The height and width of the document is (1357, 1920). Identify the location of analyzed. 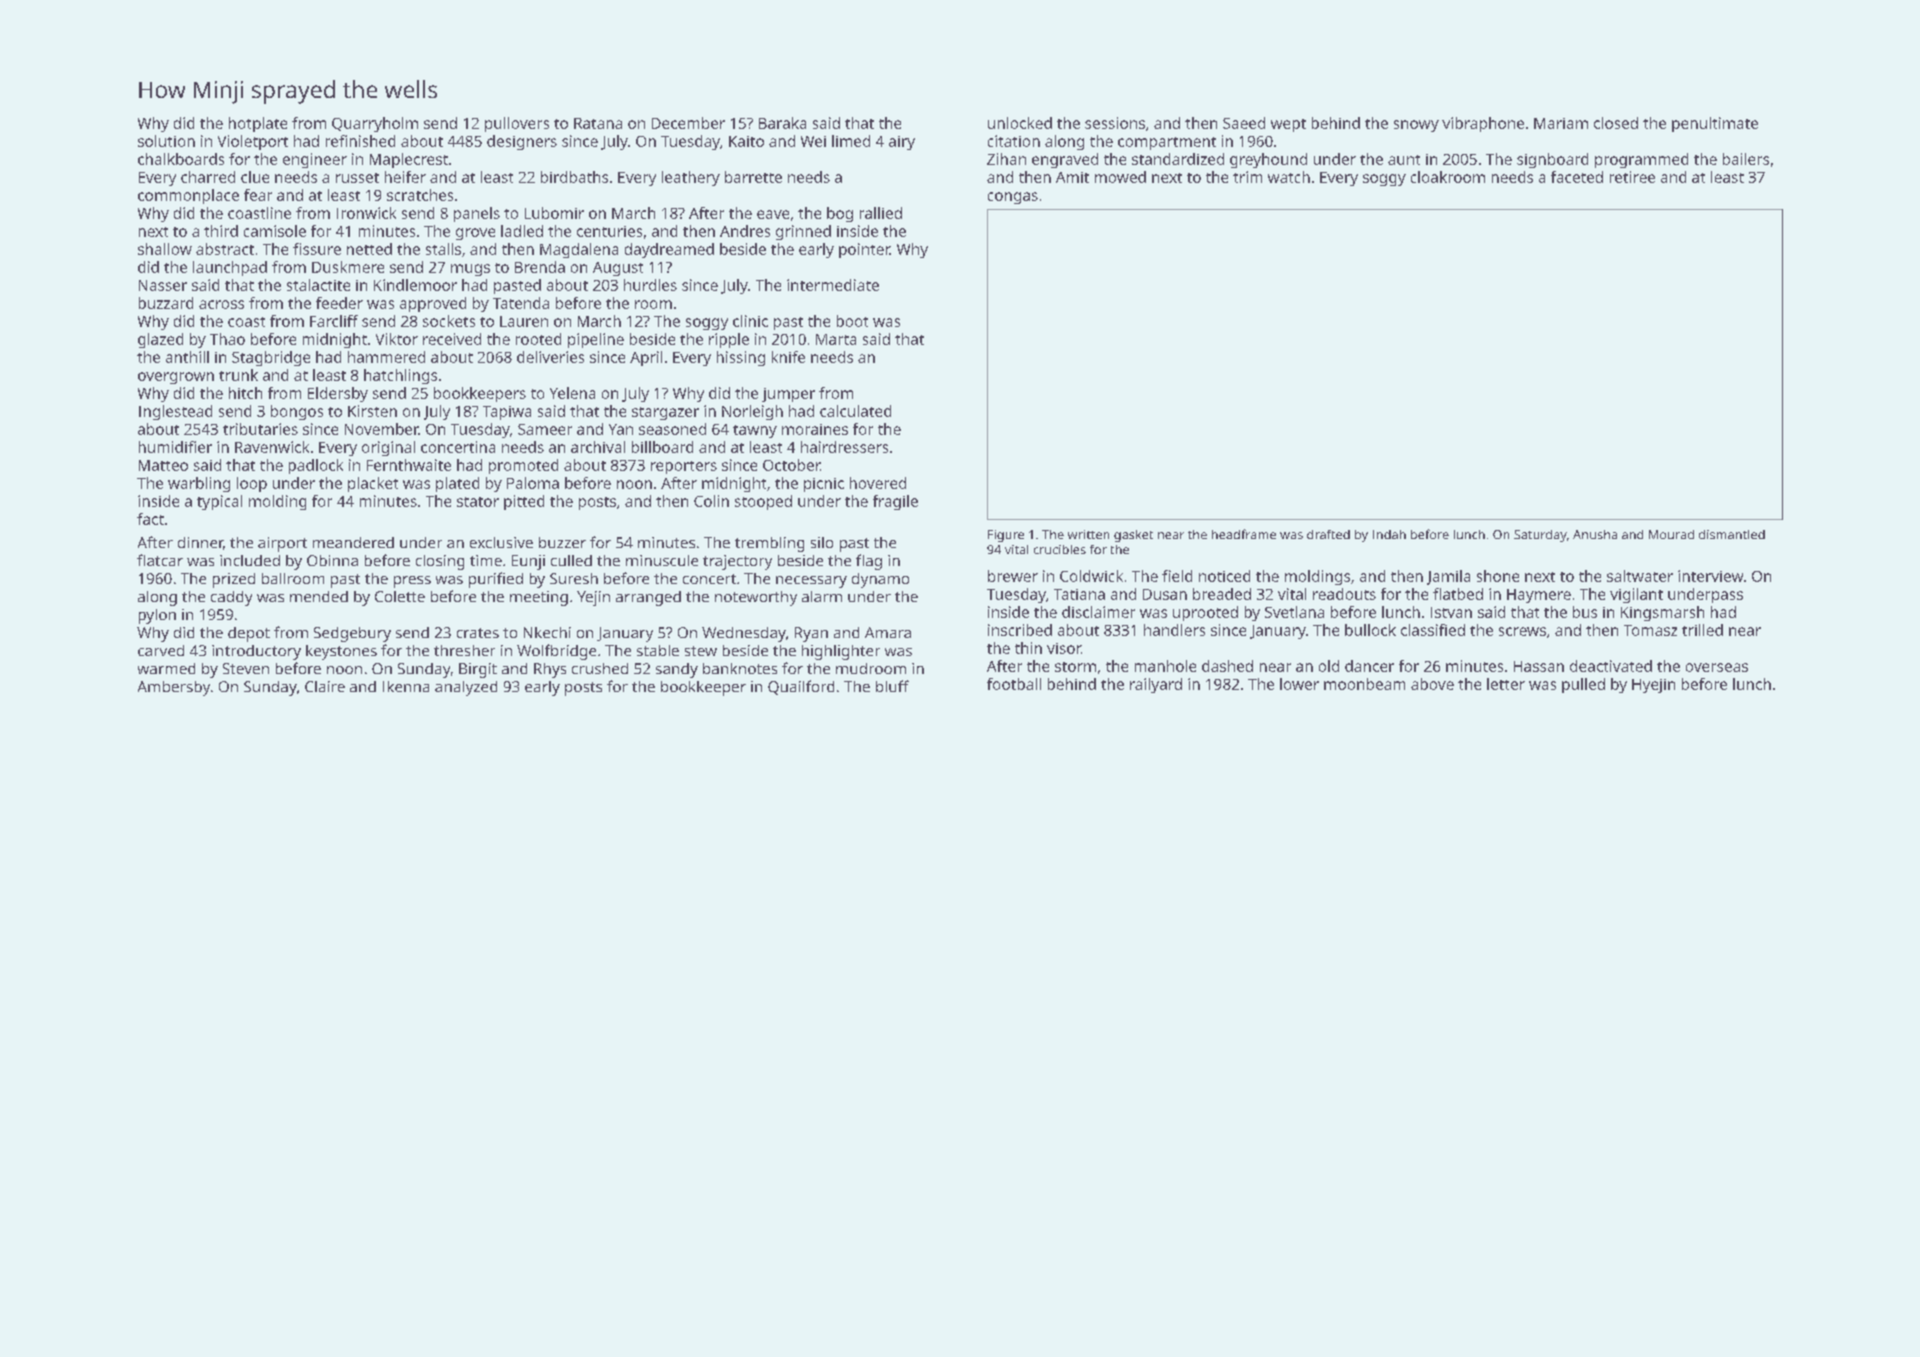
(466, 688).
